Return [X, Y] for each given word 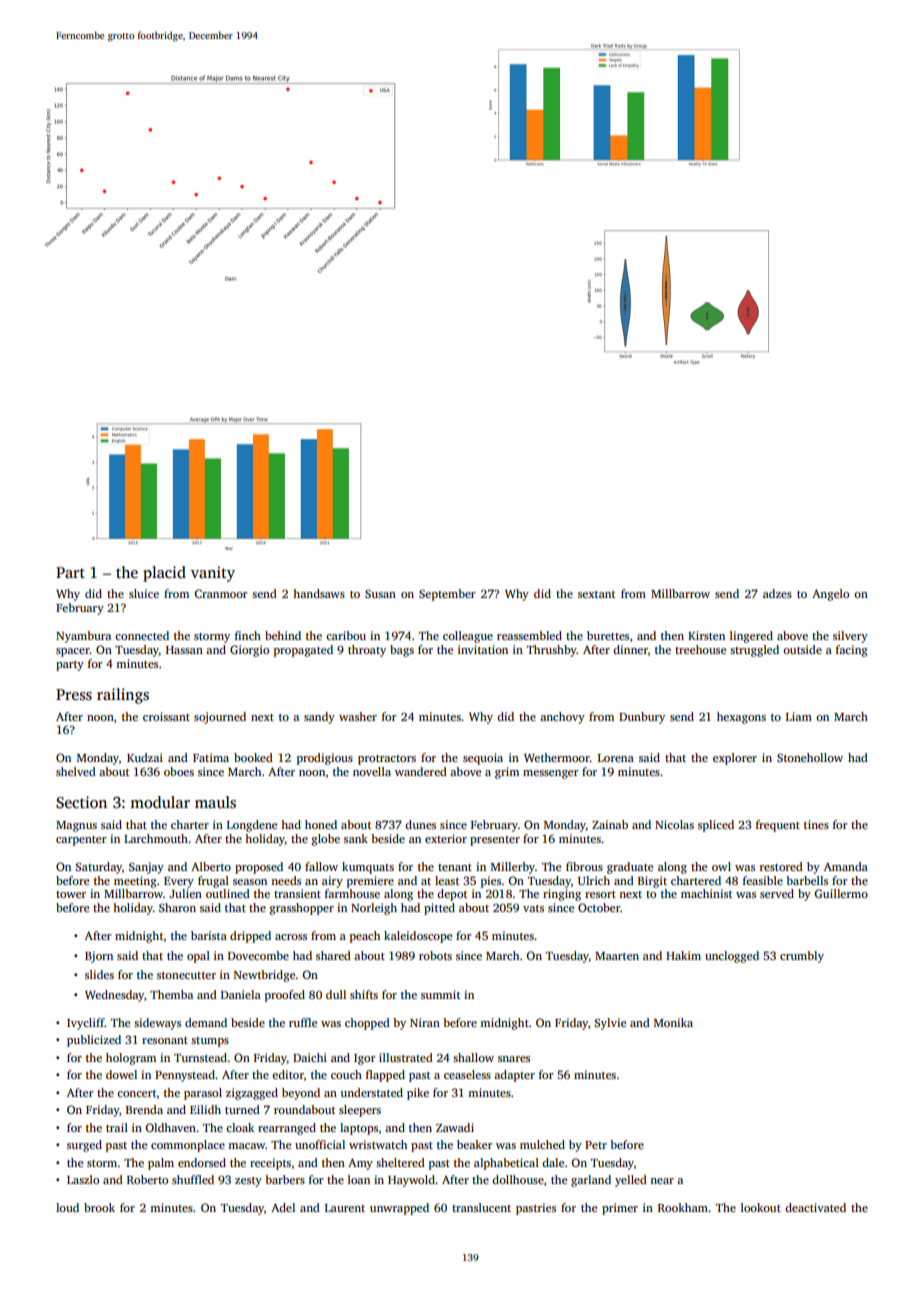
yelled [631, 1181]
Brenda [144, 1109]
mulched [542, 1144]
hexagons [741, 718]
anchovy [562, 718]
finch [248, 635]
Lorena [616, 758]
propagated [303, 651]
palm [161, 1164]
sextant [596, 594]
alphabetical [506, 1164]
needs [286, 880]
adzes [777, 593]
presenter [495, 841]
